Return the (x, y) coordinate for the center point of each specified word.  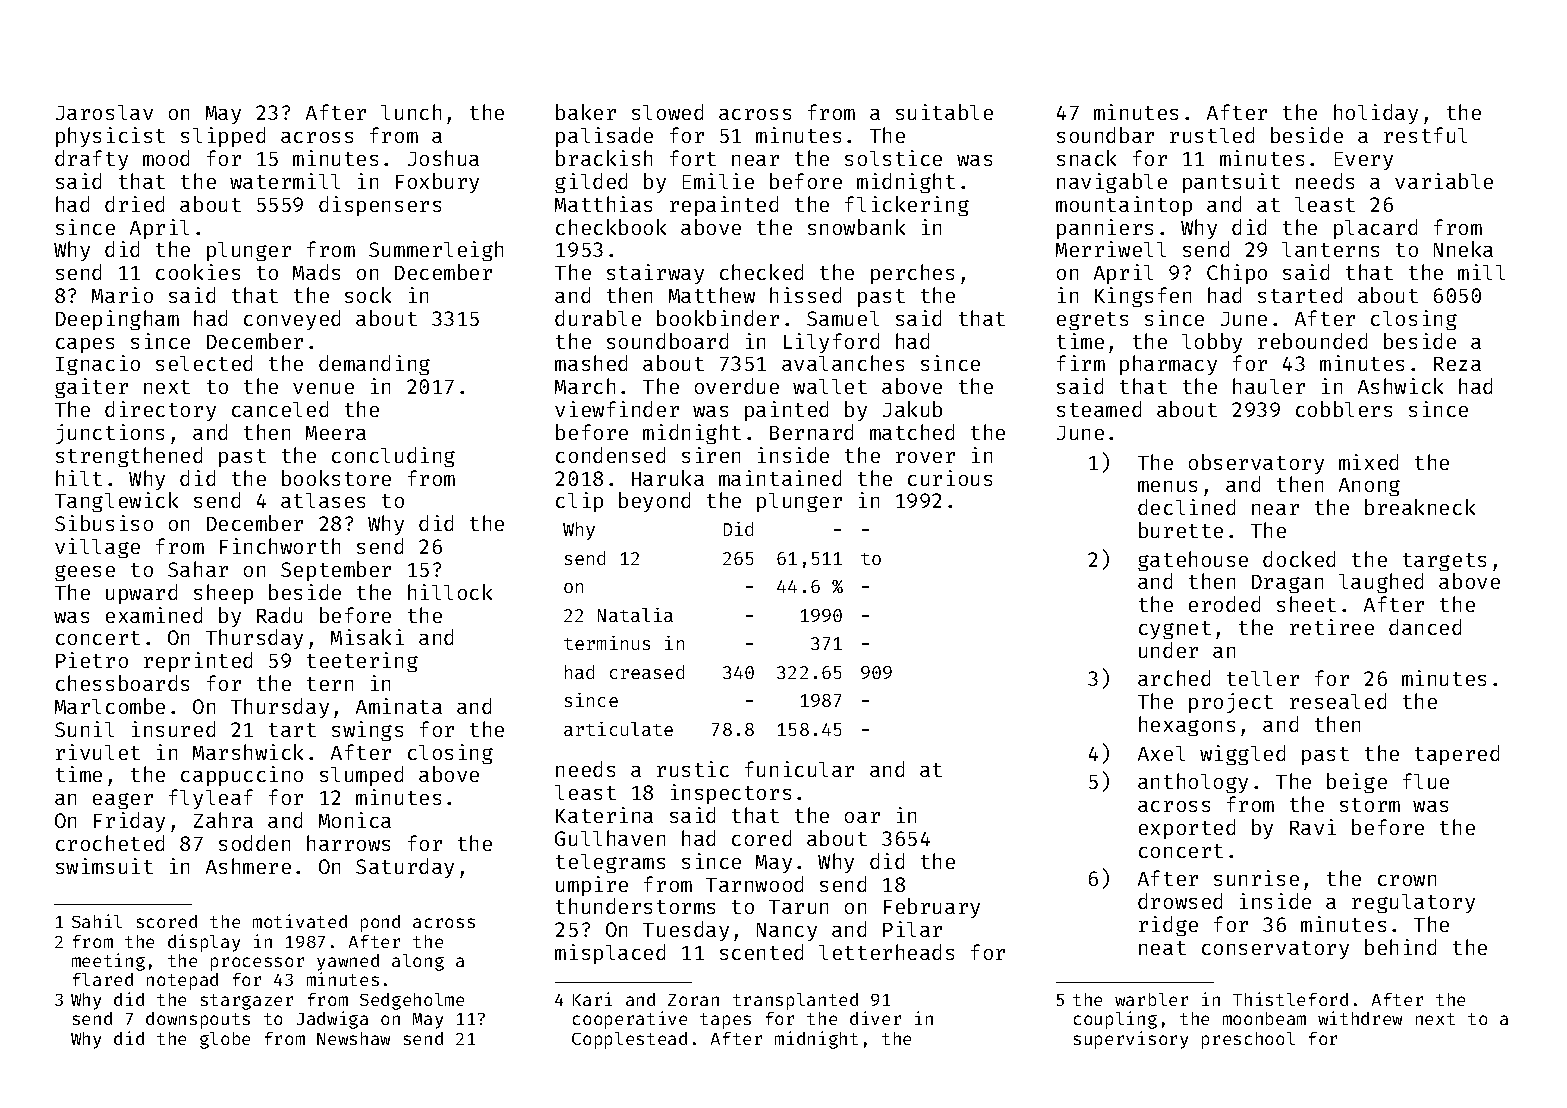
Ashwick (1400, 386)
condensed (610, 455)
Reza (1457, 364)
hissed (805, 295)
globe (225, 1040)
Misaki (367, 637)
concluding (393, 457)
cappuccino (242, 776)
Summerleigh (436, 251)
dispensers (380, 206)
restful (1425, 135)
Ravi (1313, 827)
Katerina (604, 815)
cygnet (1175, 630)
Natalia (635, 615)
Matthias (603, 204)
